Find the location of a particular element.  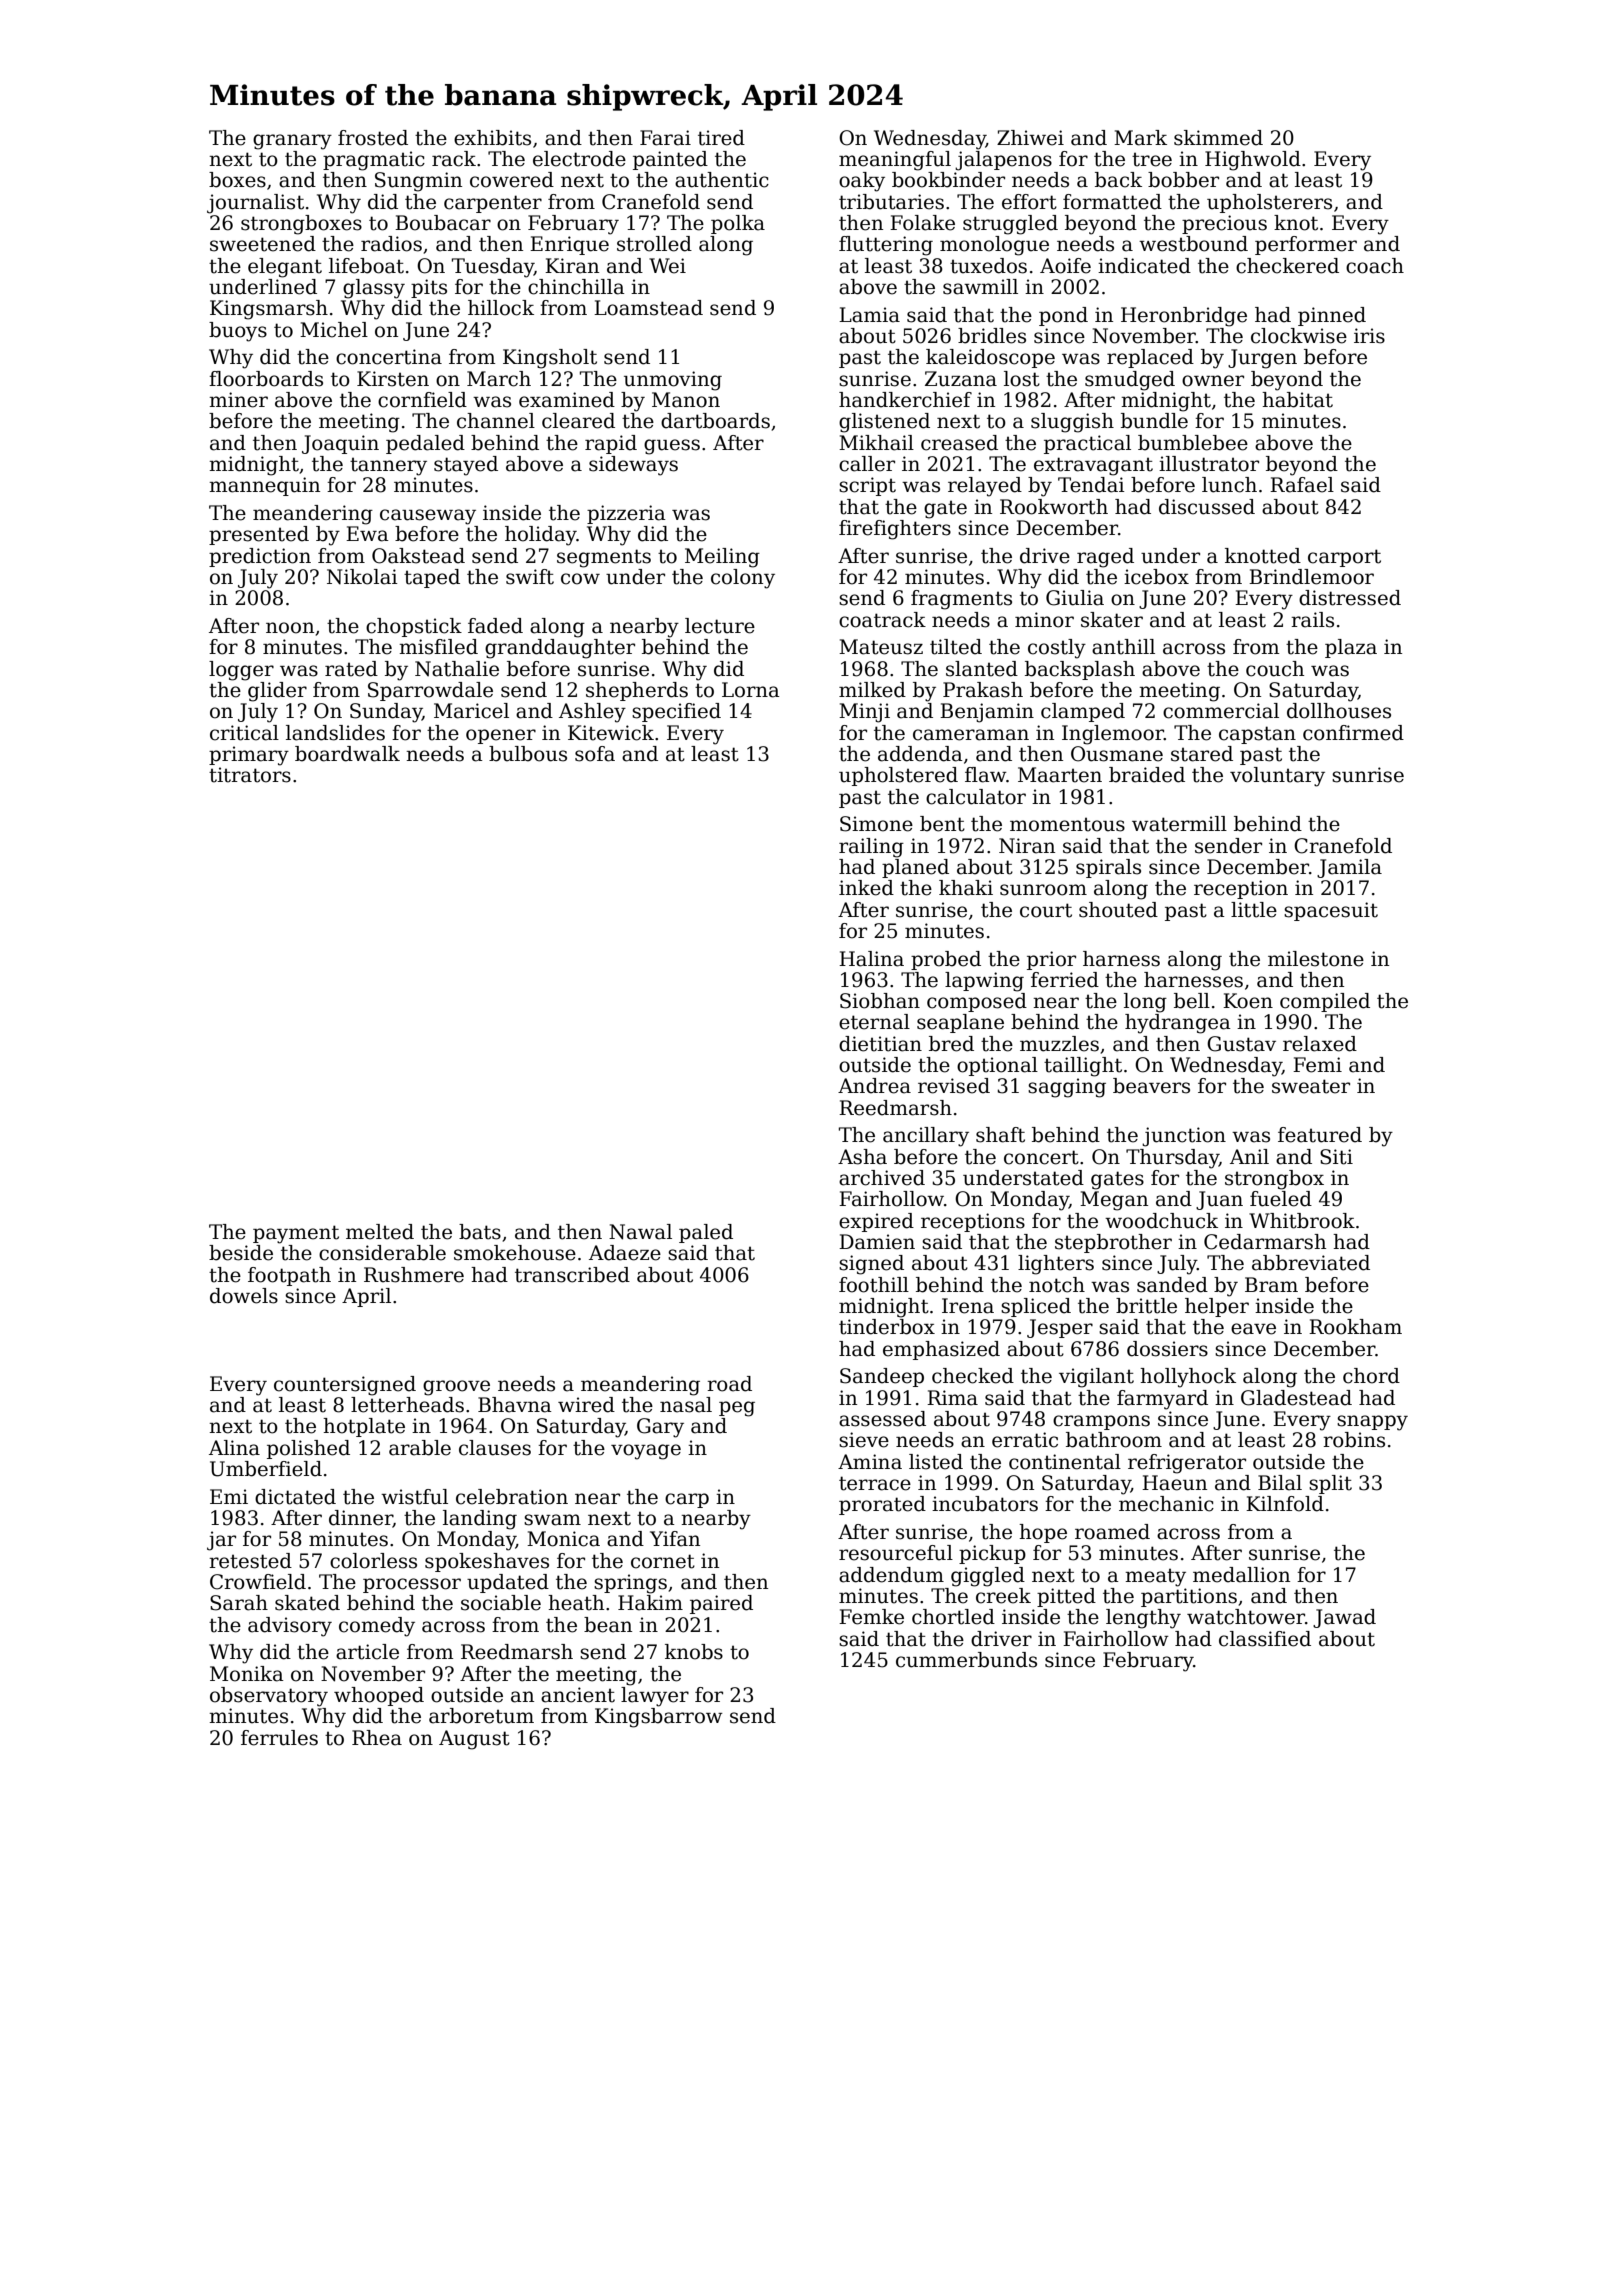

mannequin is located at coordinates (264, 486).
